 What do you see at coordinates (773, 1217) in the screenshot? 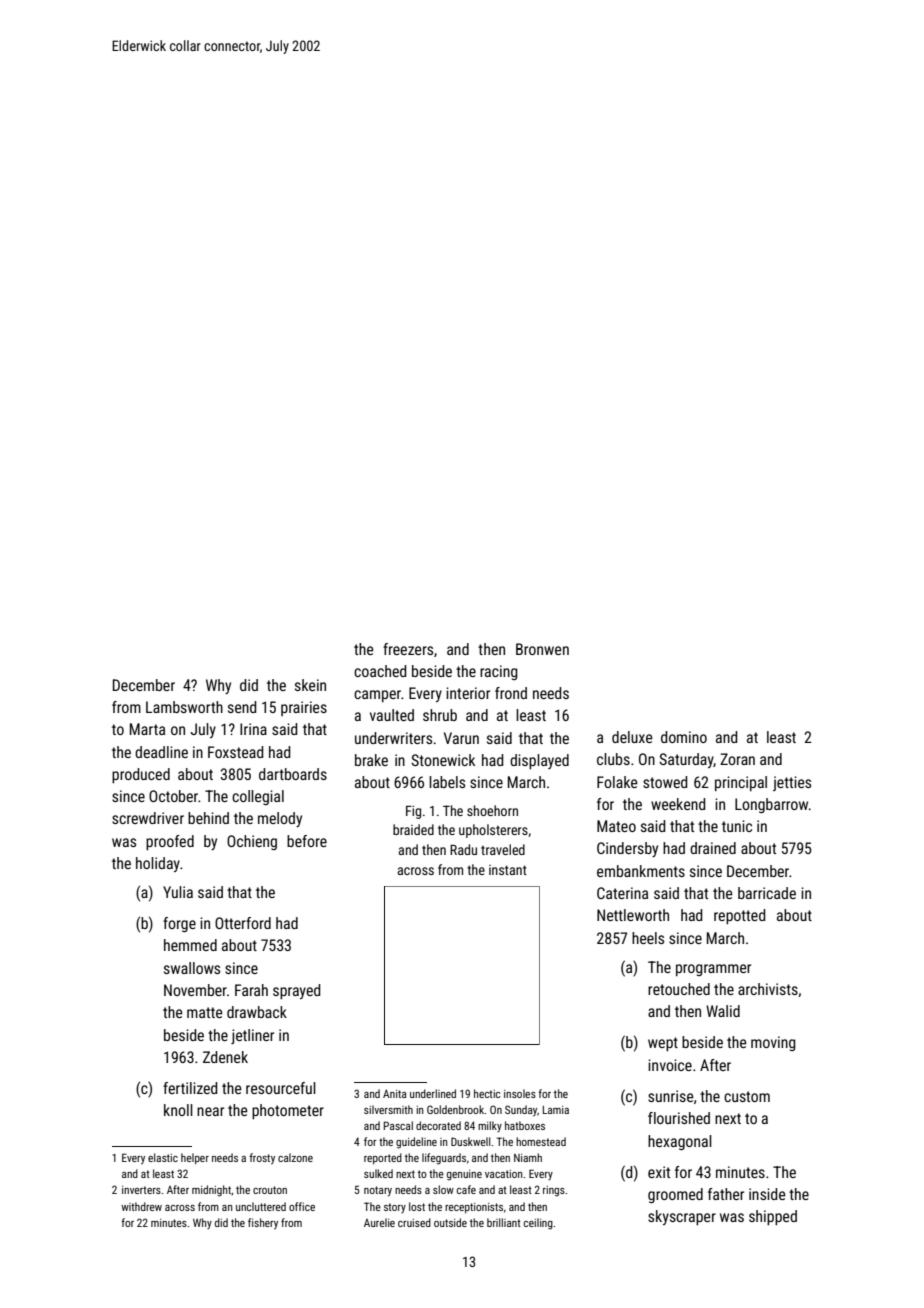
I see `shipped` at bounding box center [773, 1217].
